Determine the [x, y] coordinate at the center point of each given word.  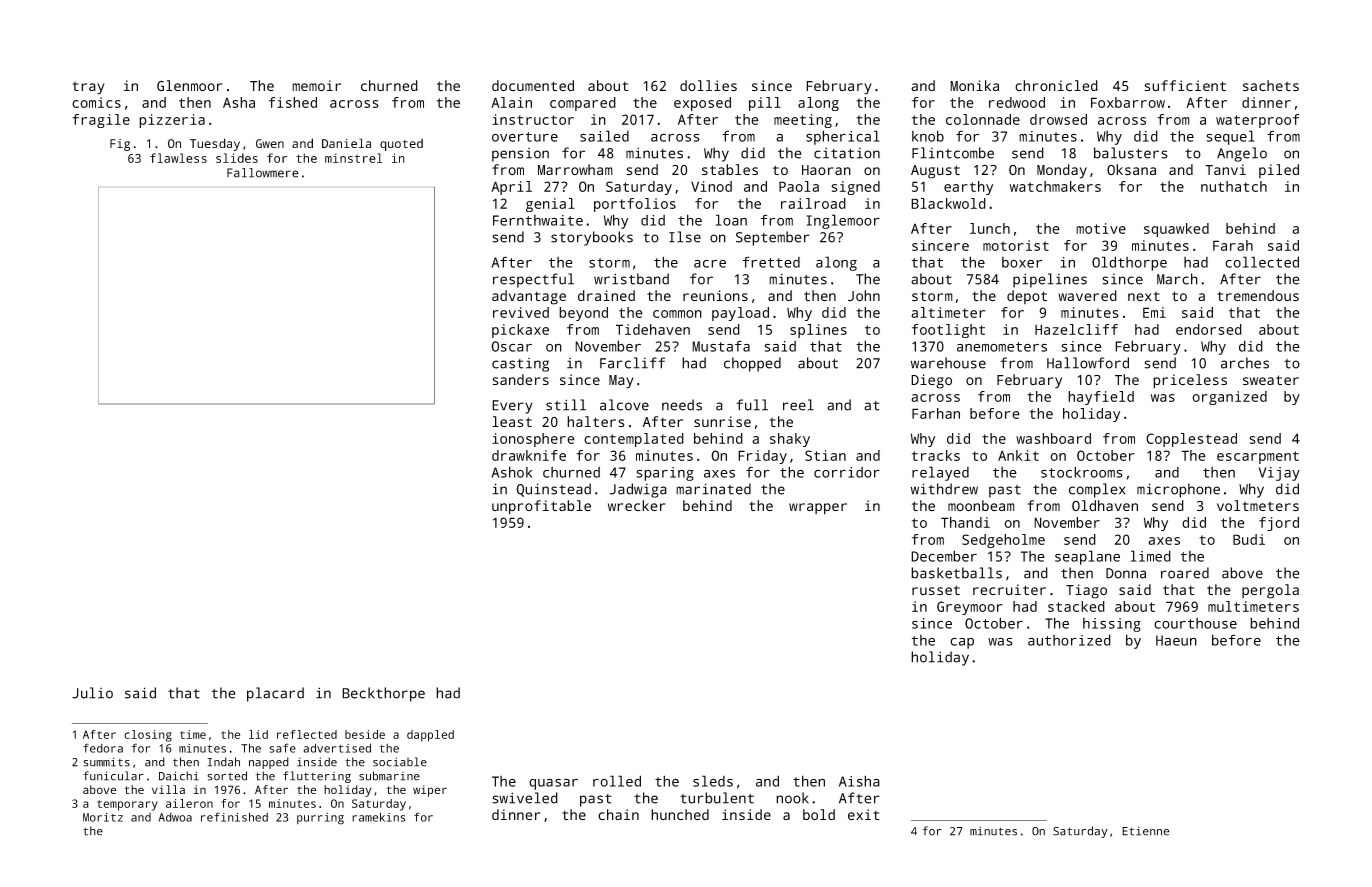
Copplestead [1191, 440]
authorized [1069, 640]
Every [512, 407]
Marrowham [575, 169]
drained [606, 295]
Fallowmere [263, 173]
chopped [752, 364]
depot [1027, 297]
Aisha [859, 781]
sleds [713, 781]
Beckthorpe [383, 694]
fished [293, 102]
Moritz [103, 817]
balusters [1131, 153]
